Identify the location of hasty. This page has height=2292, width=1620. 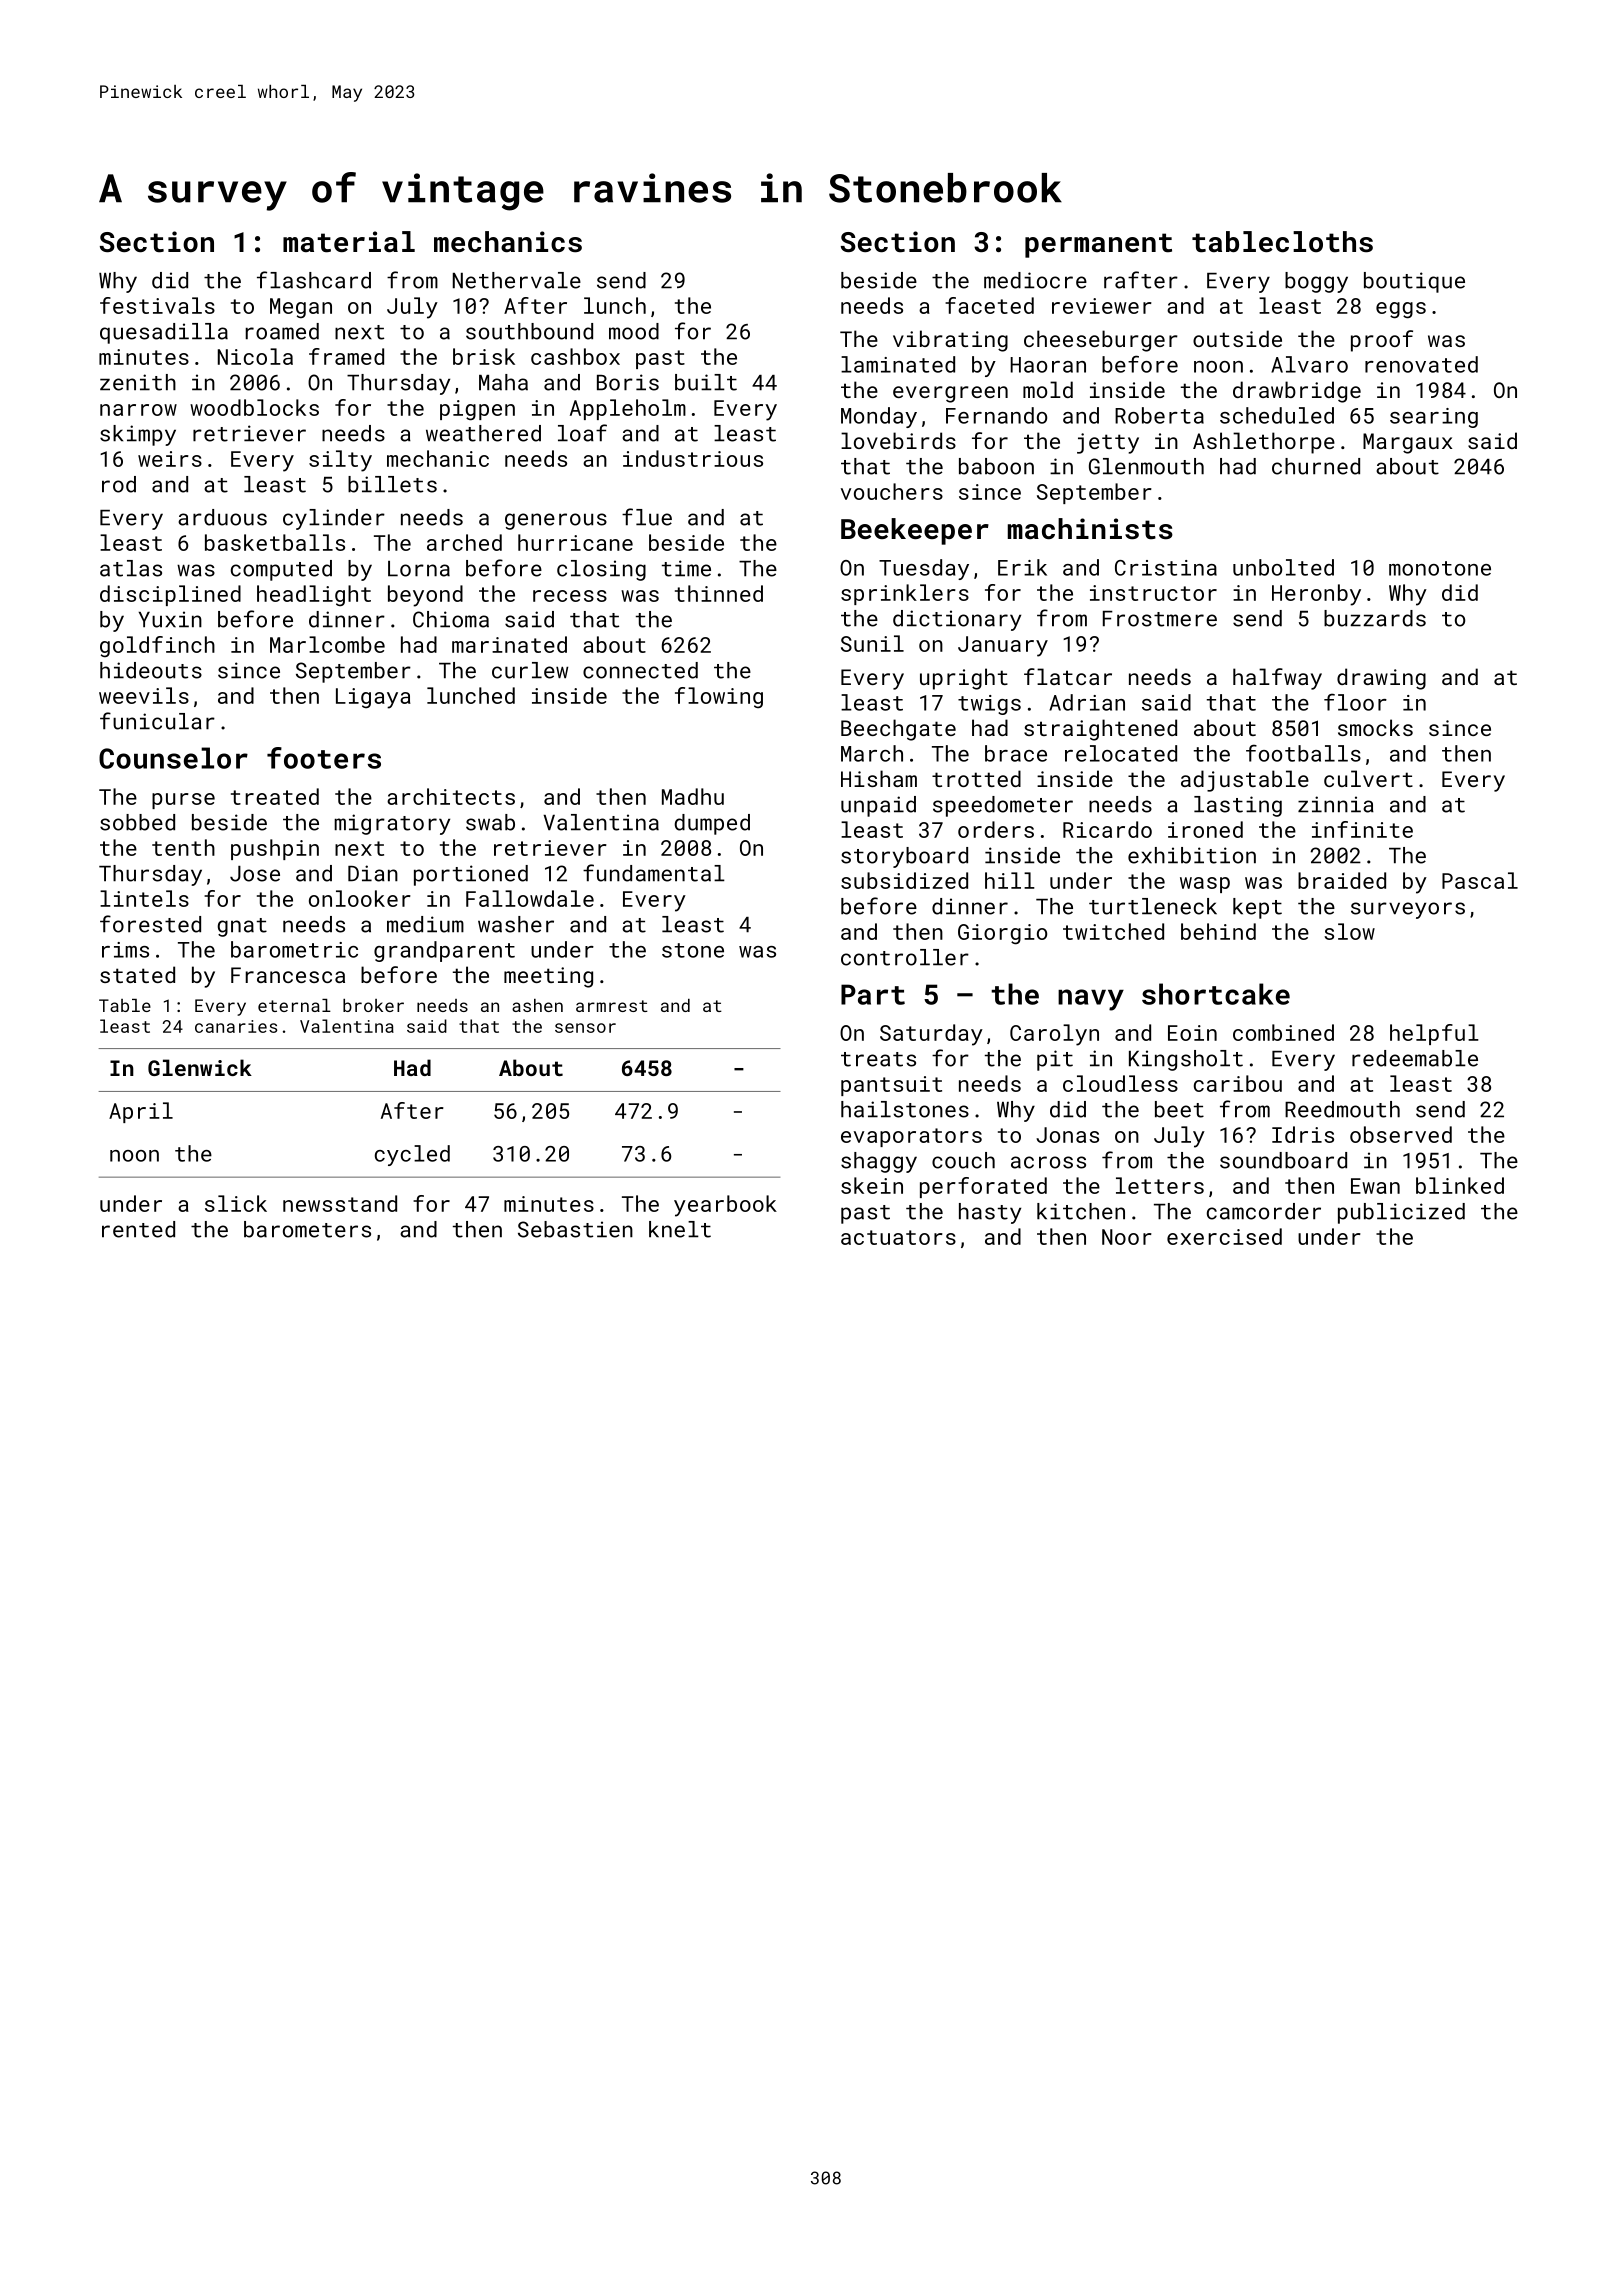
(990, 1213).
